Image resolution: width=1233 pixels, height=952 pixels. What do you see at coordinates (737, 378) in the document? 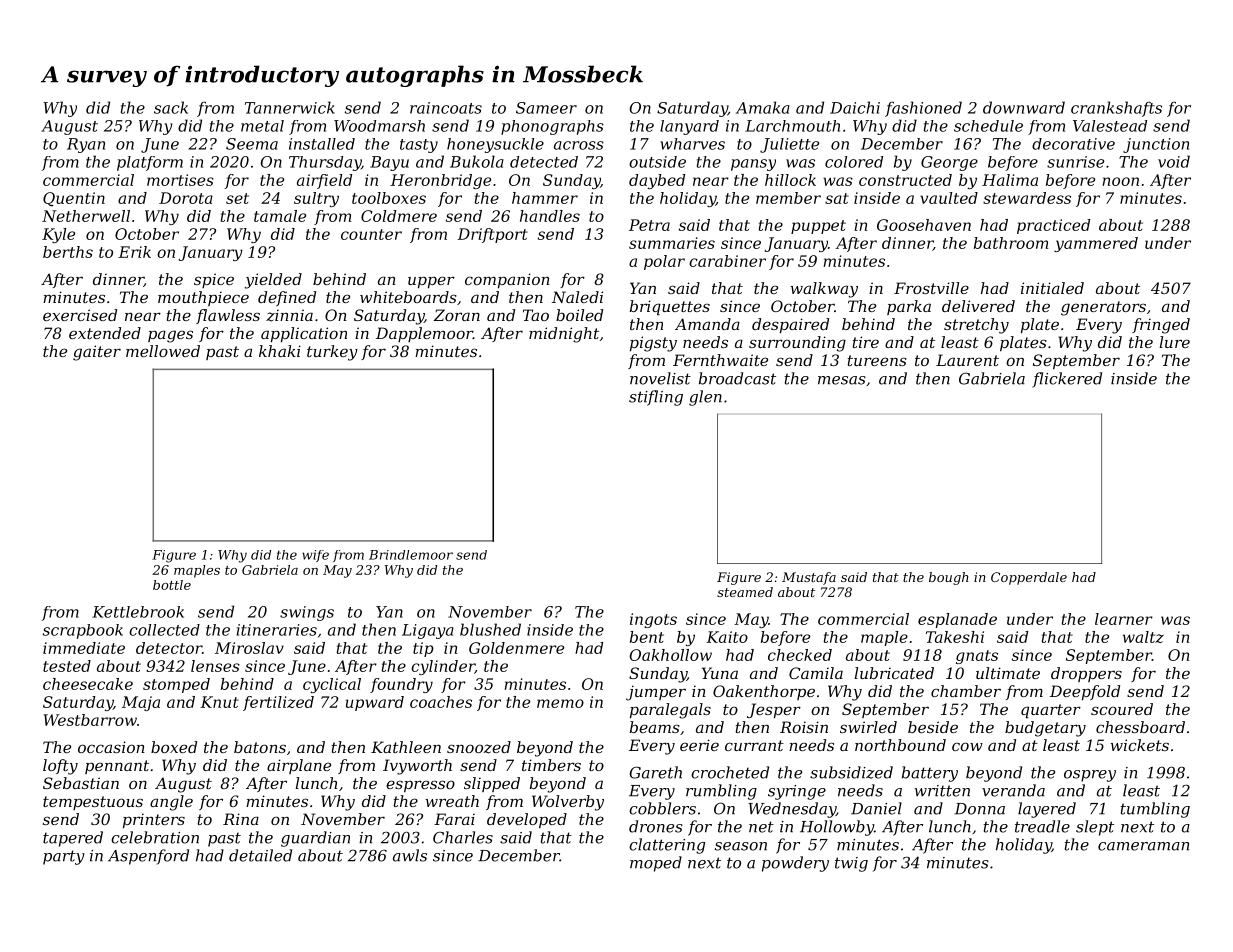
I see `broadcast` at bounding box center [737, 378].
